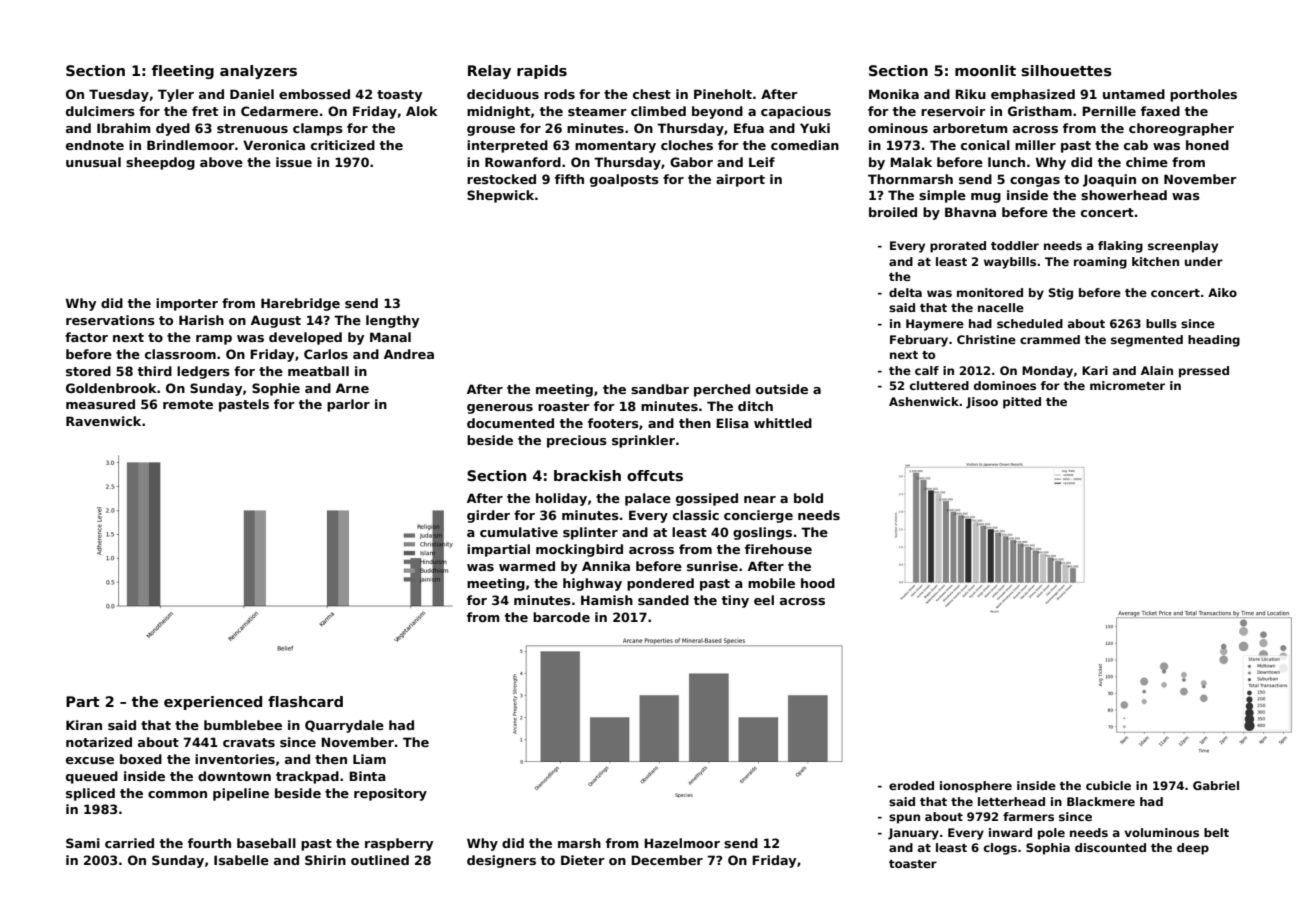 This screenshot has width=1308, height=924. What do you see at coordinates (84, 725) in the screenshot?
I see `Kiran` at bounding box center [84, 725].
